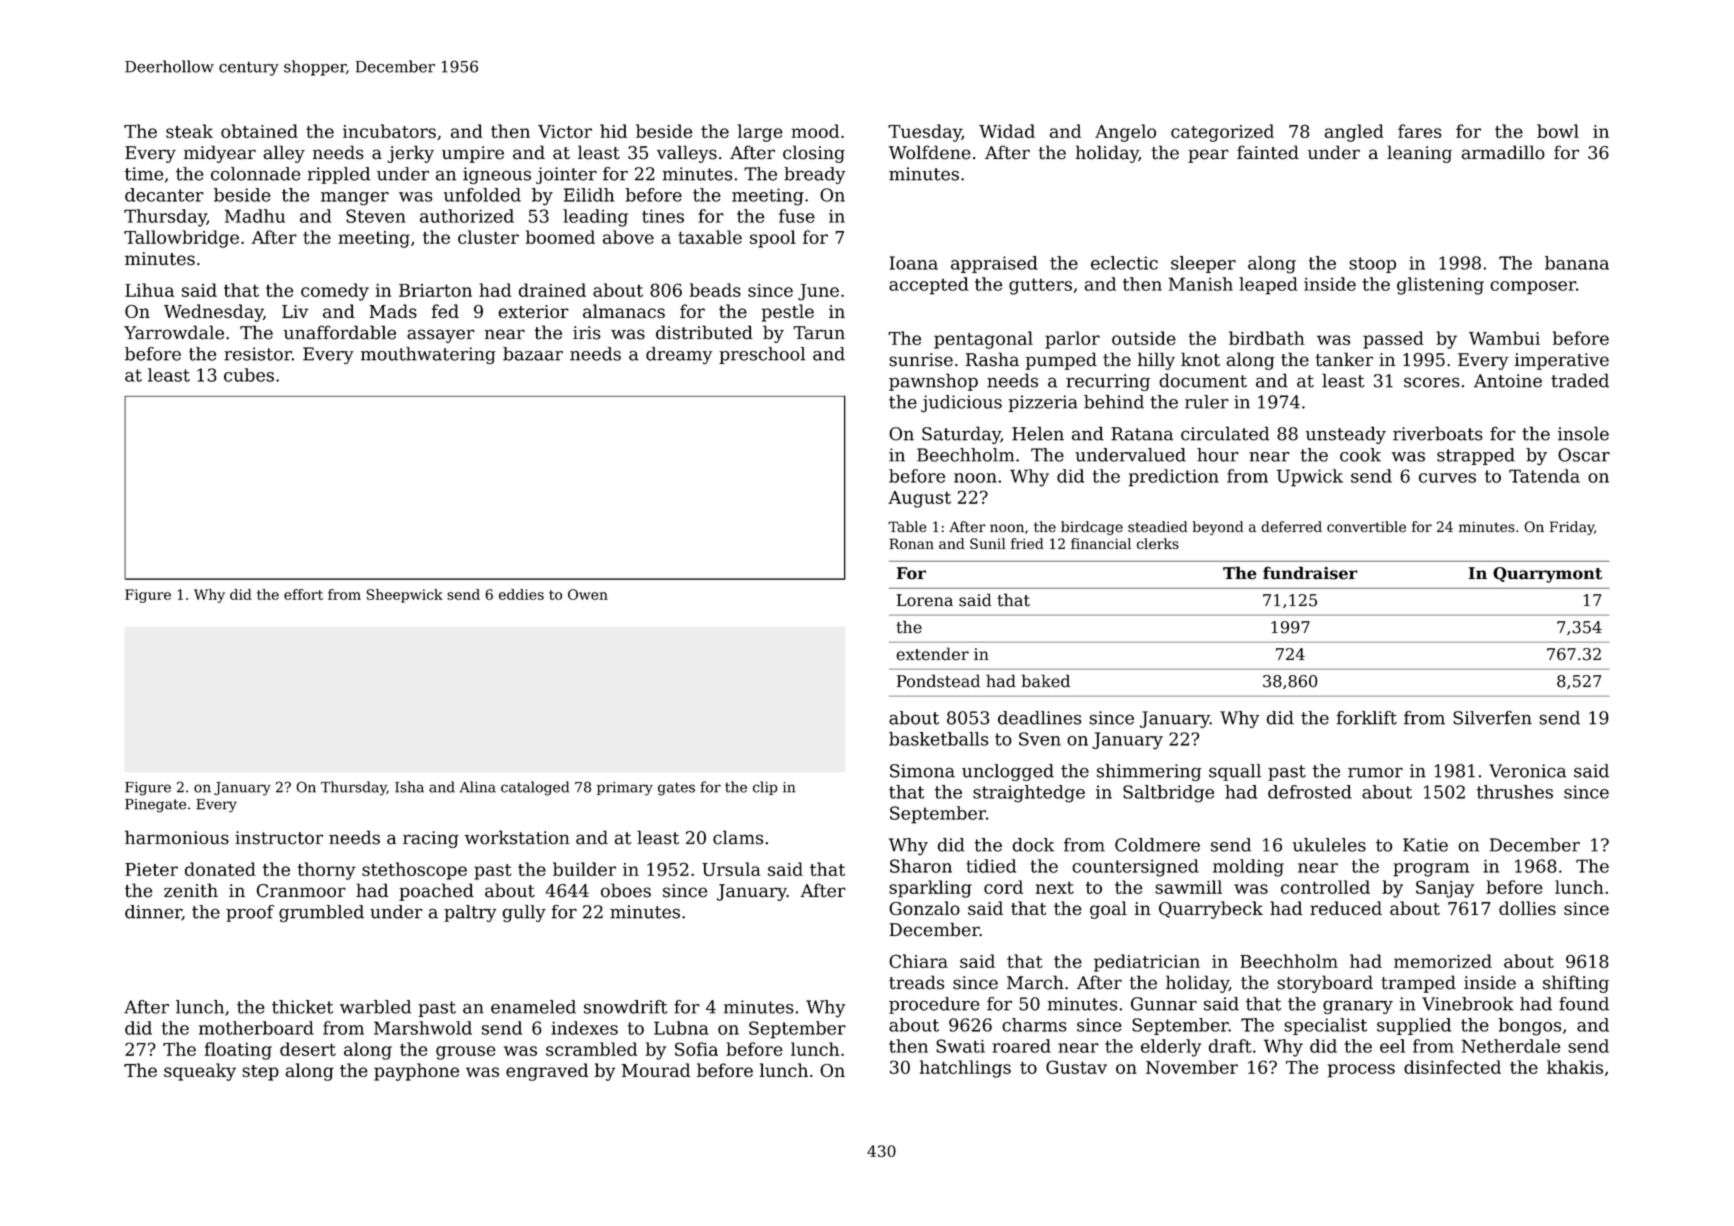 The height and width of the document is (1226, 1734). I want to click on birdbath, so click(1267, 338).
